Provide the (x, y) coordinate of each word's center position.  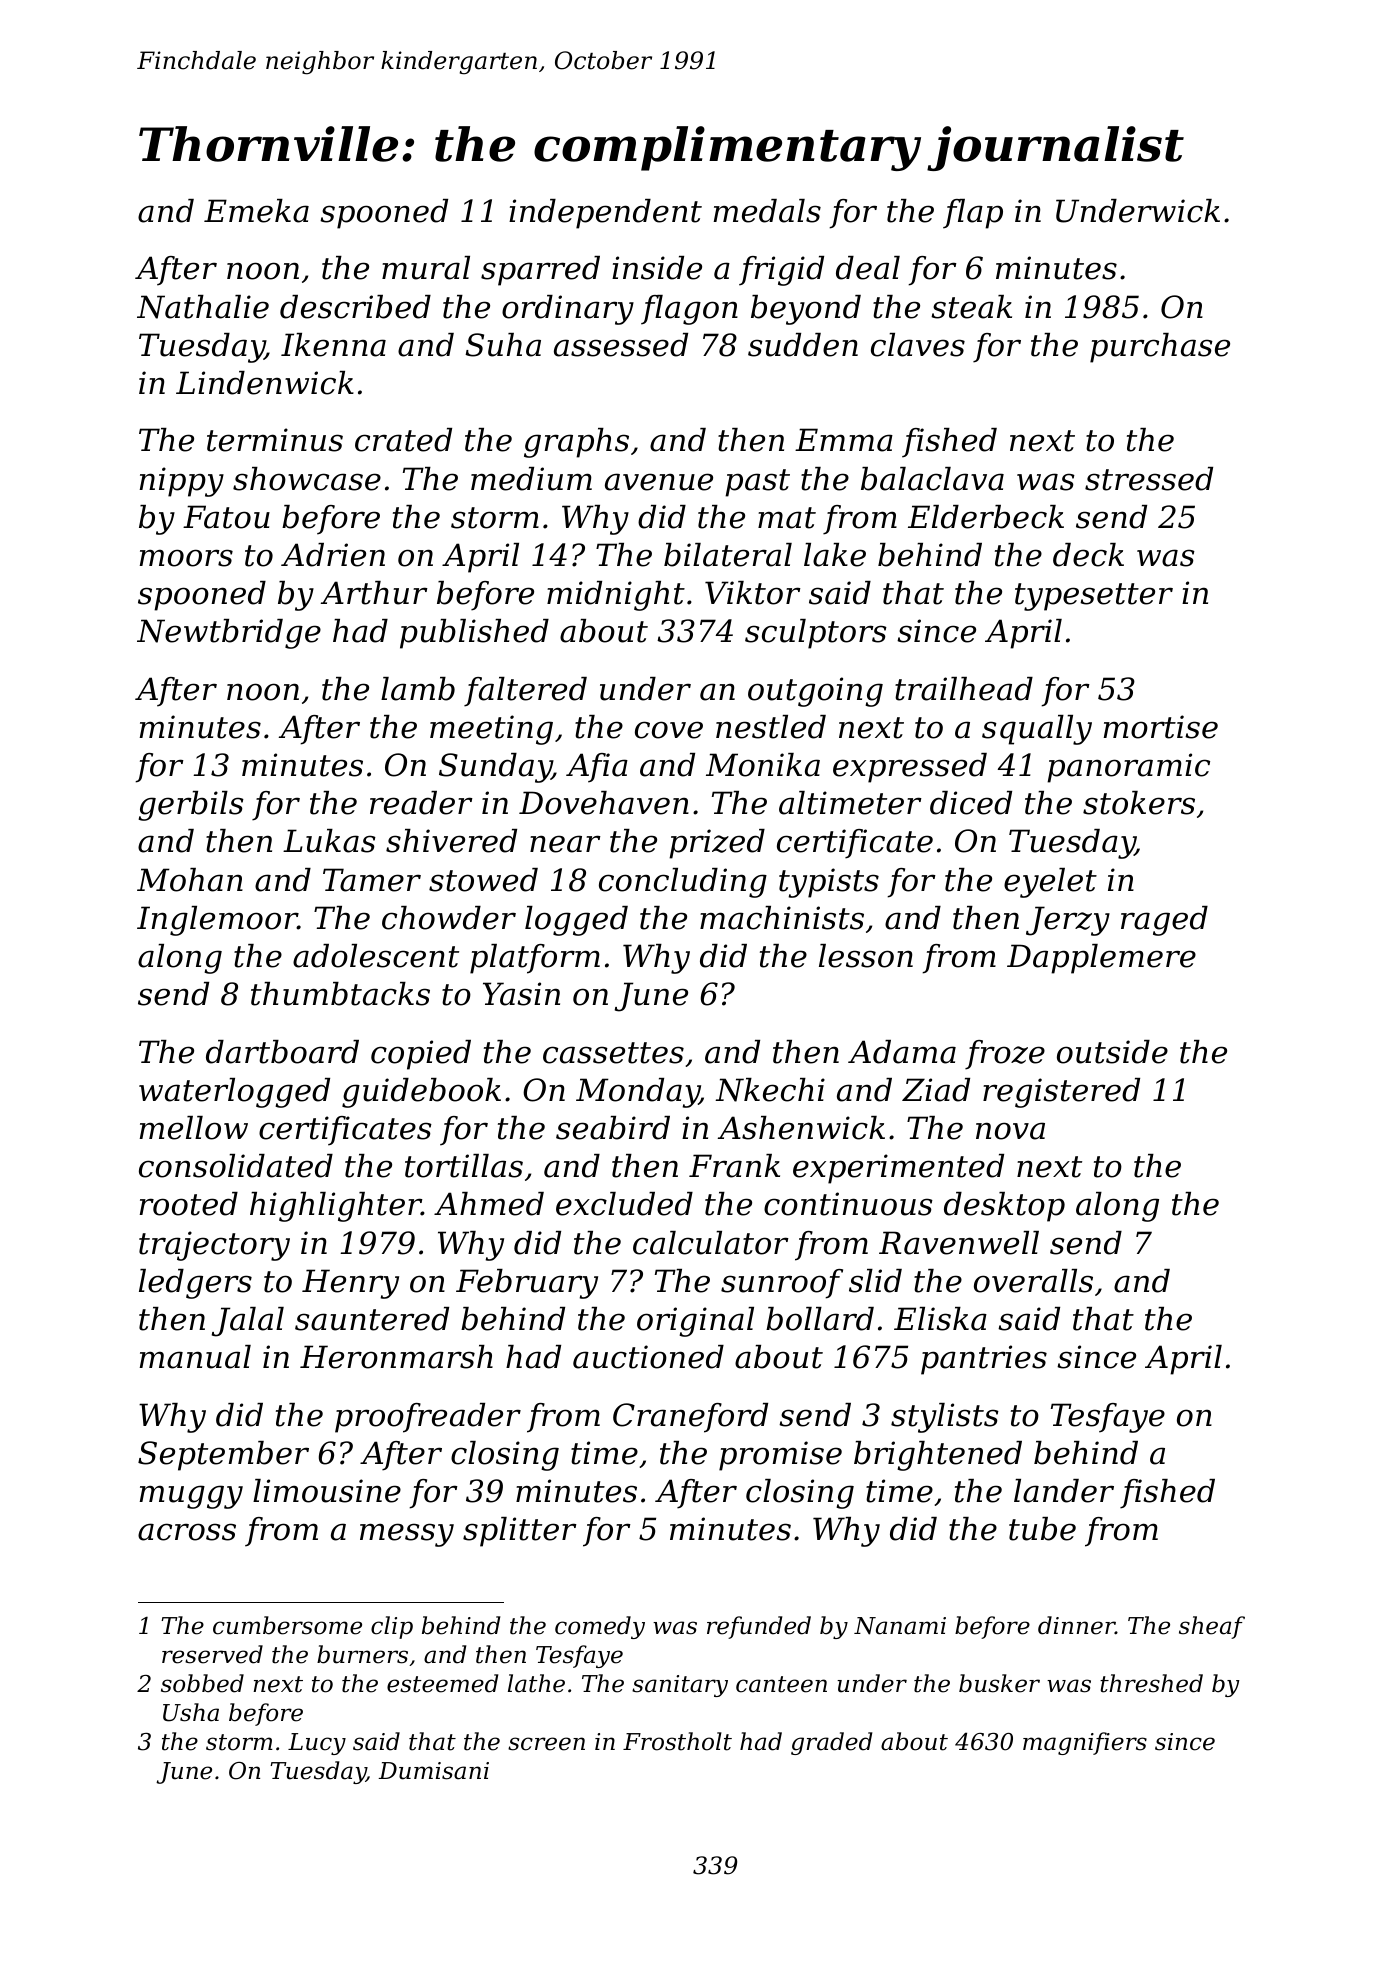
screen (546, 1744)
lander (1064, 1491)
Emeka (256, 211)
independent (605, 214)
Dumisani (433, 1771)
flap (973, 214)
